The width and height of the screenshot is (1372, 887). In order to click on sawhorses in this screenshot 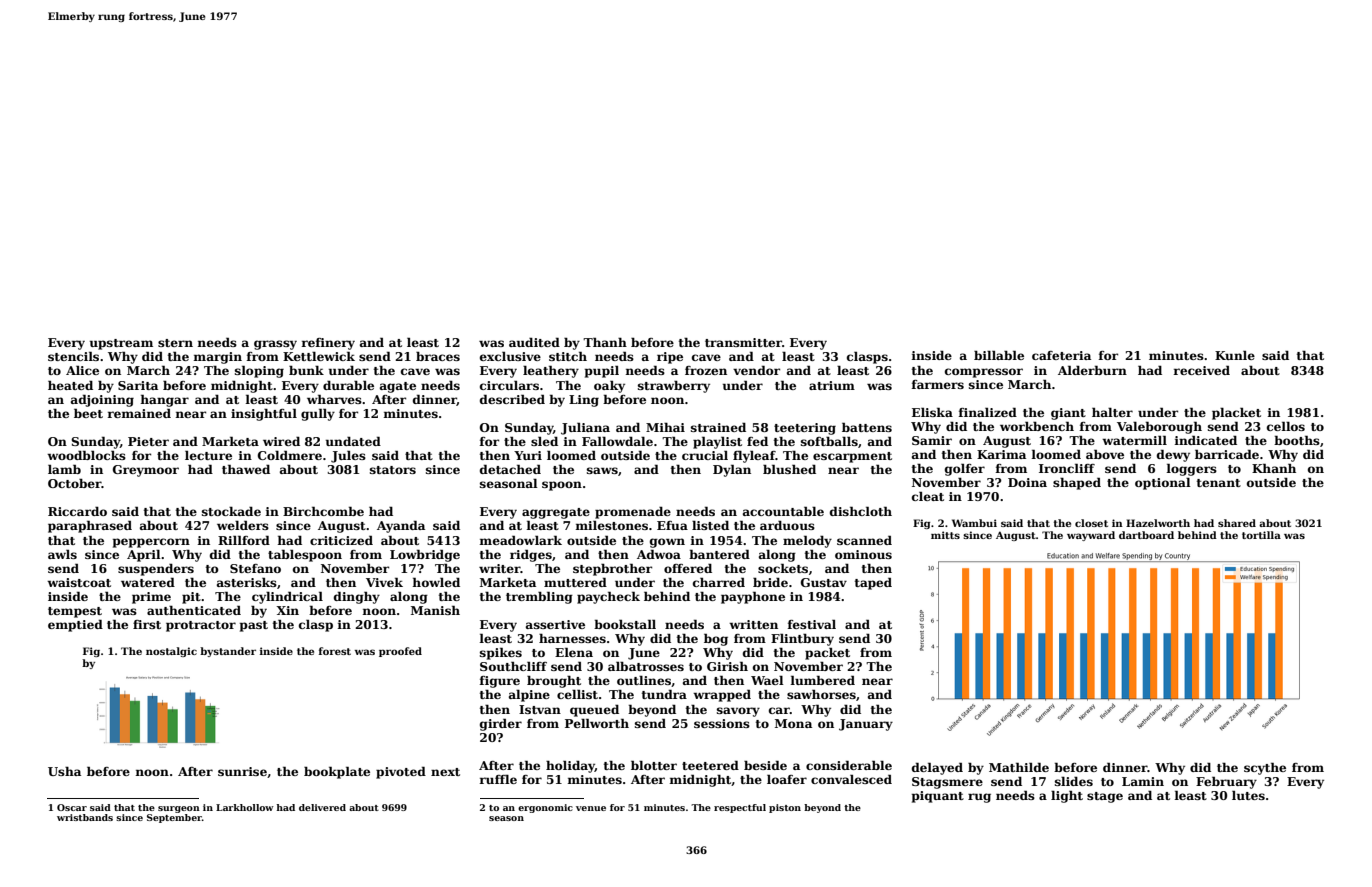, I will do `click(821, 694)`.
